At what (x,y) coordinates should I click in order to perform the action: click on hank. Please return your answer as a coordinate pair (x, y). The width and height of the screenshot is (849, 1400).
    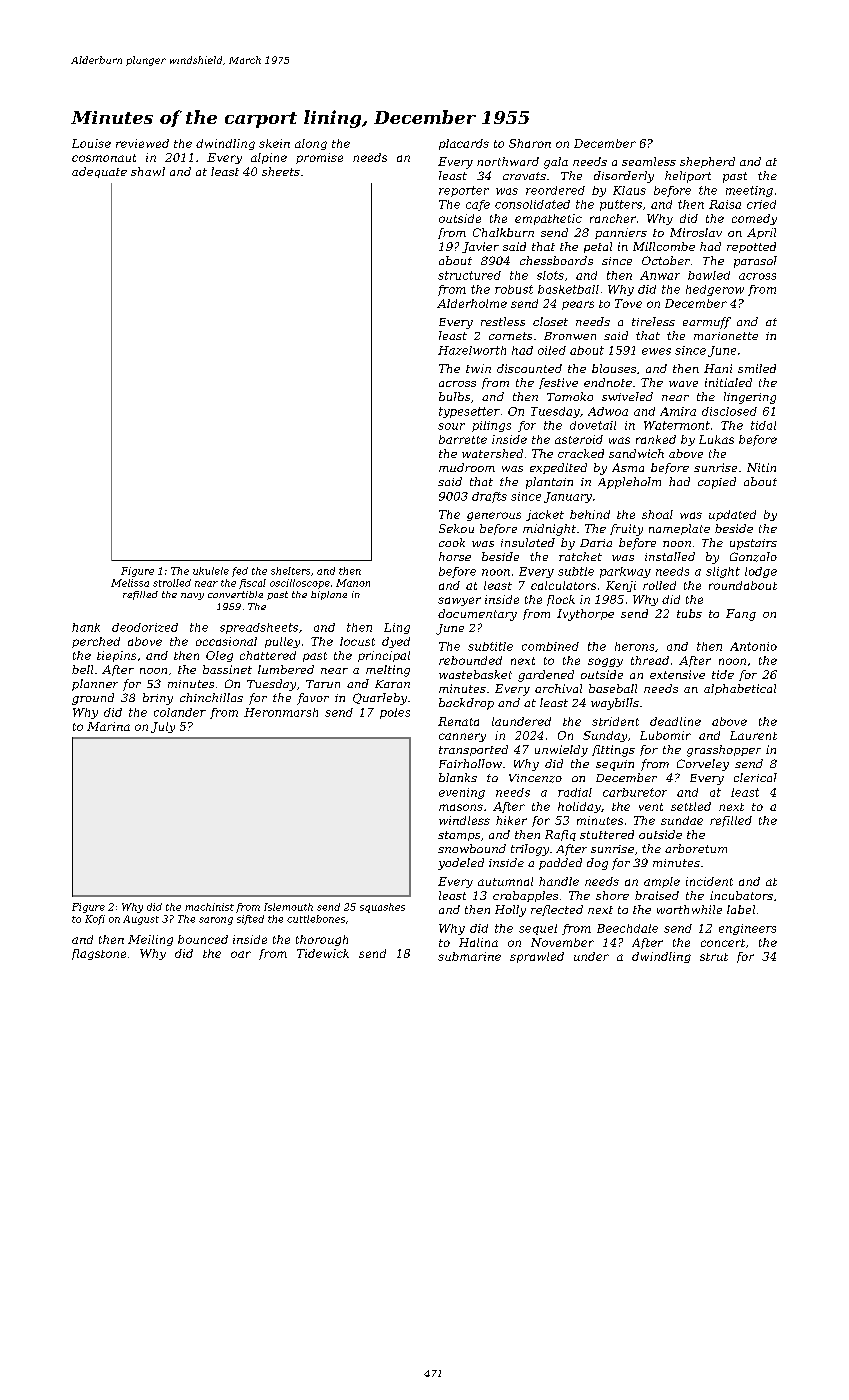
    Looking at the image, I should click on (86, 627).
